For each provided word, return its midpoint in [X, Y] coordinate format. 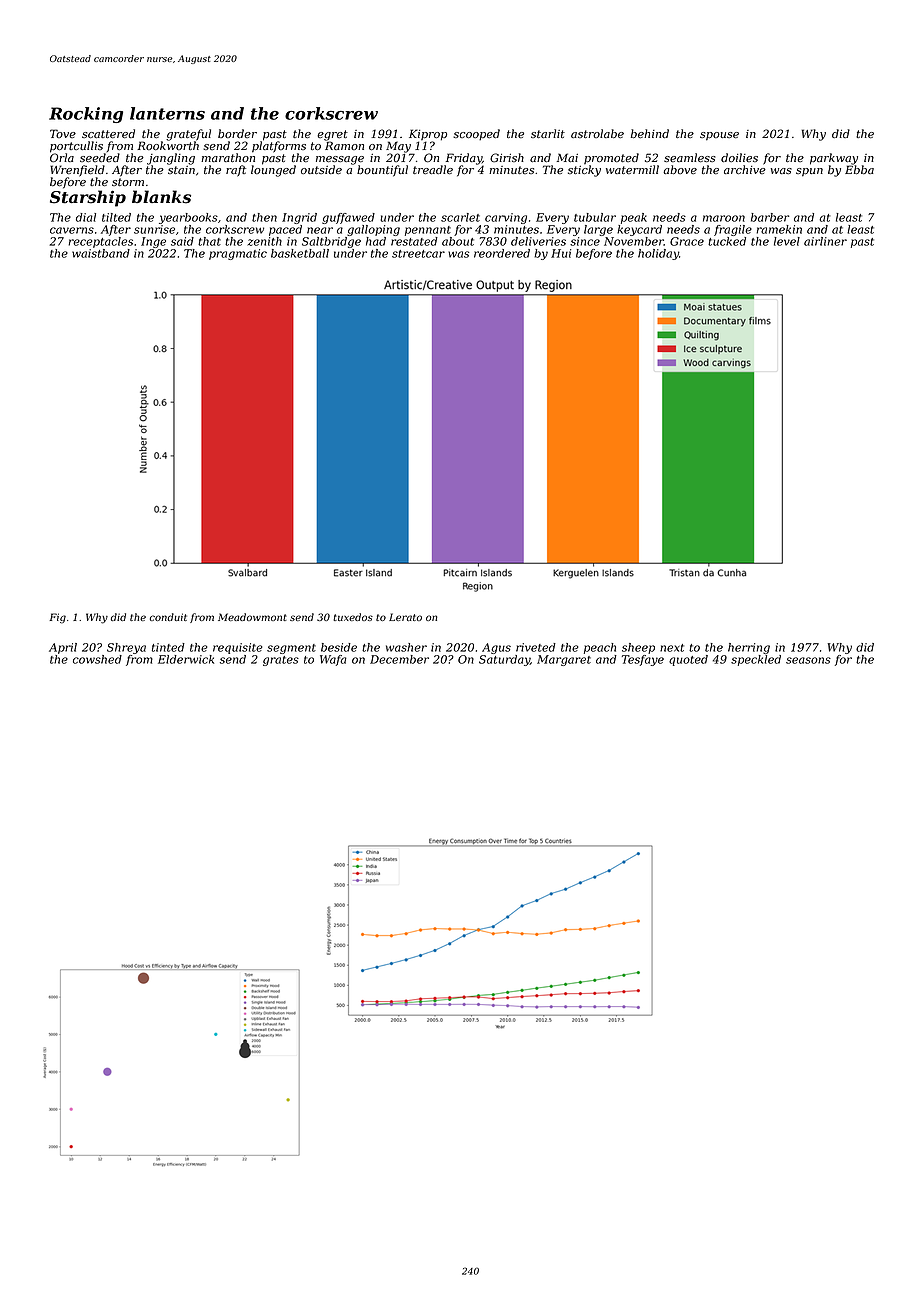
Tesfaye [643, 660]
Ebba [859, 170]
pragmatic [238, 254]
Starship [88, 198]
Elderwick [186, 659]
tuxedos [353, 617]
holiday [658, 254]
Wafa [333, 660]
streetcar [418, 254]
